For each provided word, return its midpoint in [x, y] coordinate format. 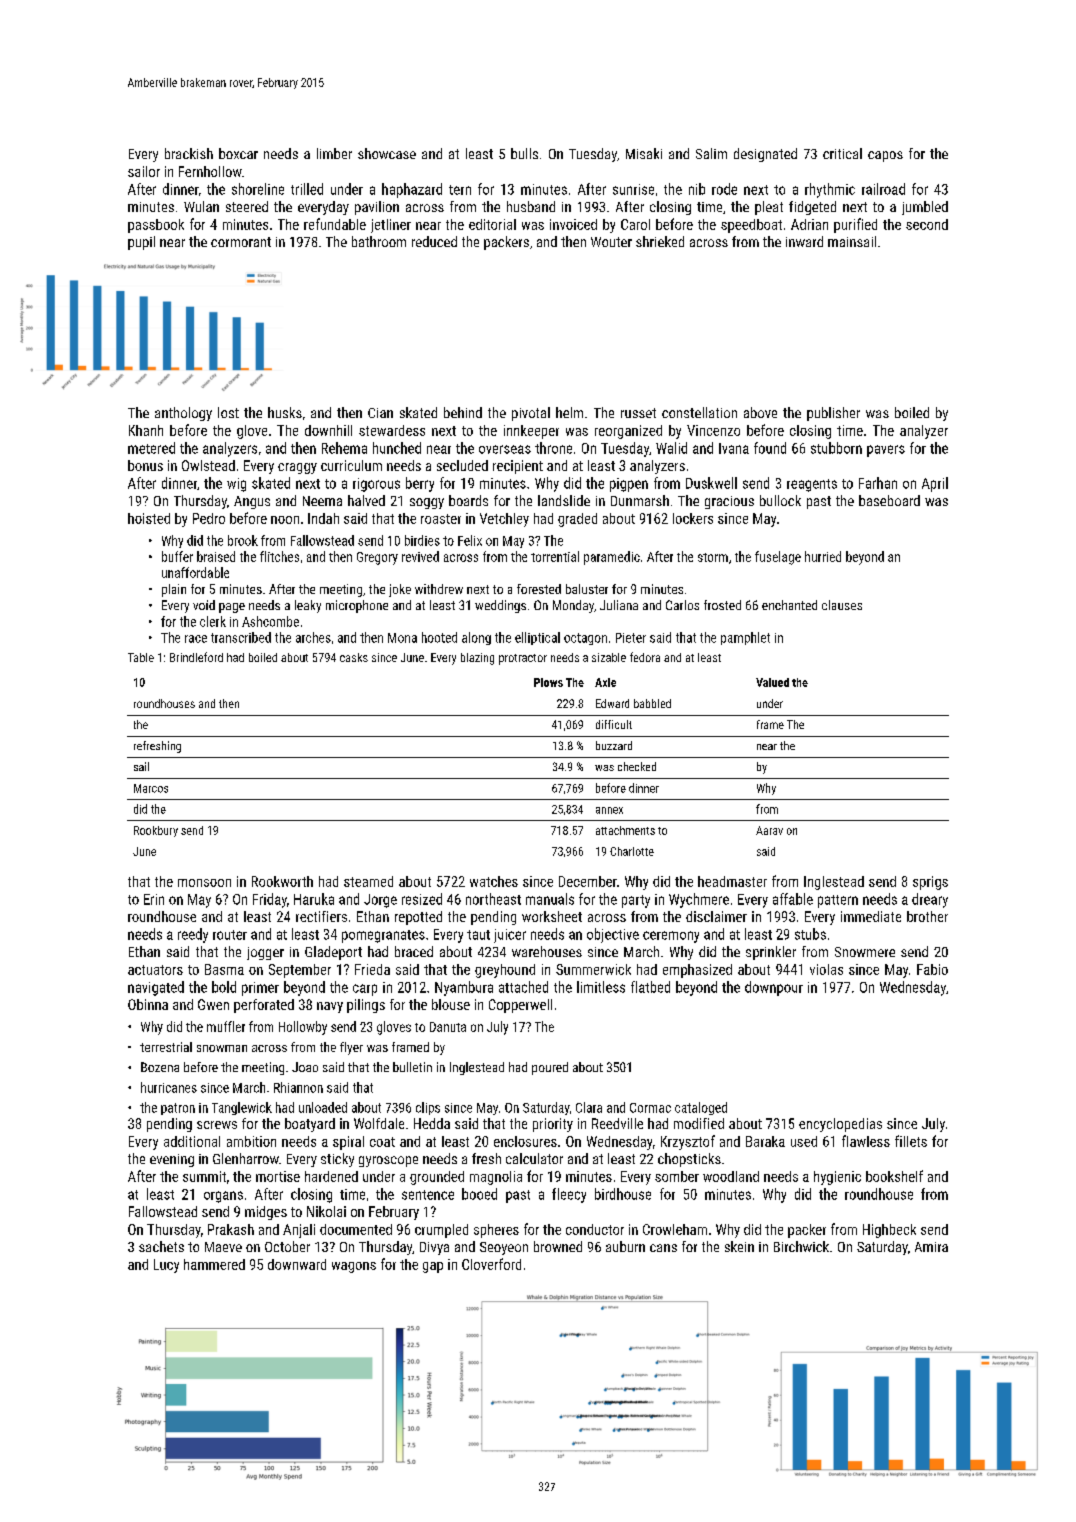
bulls [524, 153]
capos [885, 156]
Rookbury [156, 831]
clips [428, 1108]
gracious [729, 502]
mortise [278, 1176]
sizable [609, 657]
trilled [307, 189]
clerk [213, 621]
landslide [564, 500]
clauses [842, 605]
